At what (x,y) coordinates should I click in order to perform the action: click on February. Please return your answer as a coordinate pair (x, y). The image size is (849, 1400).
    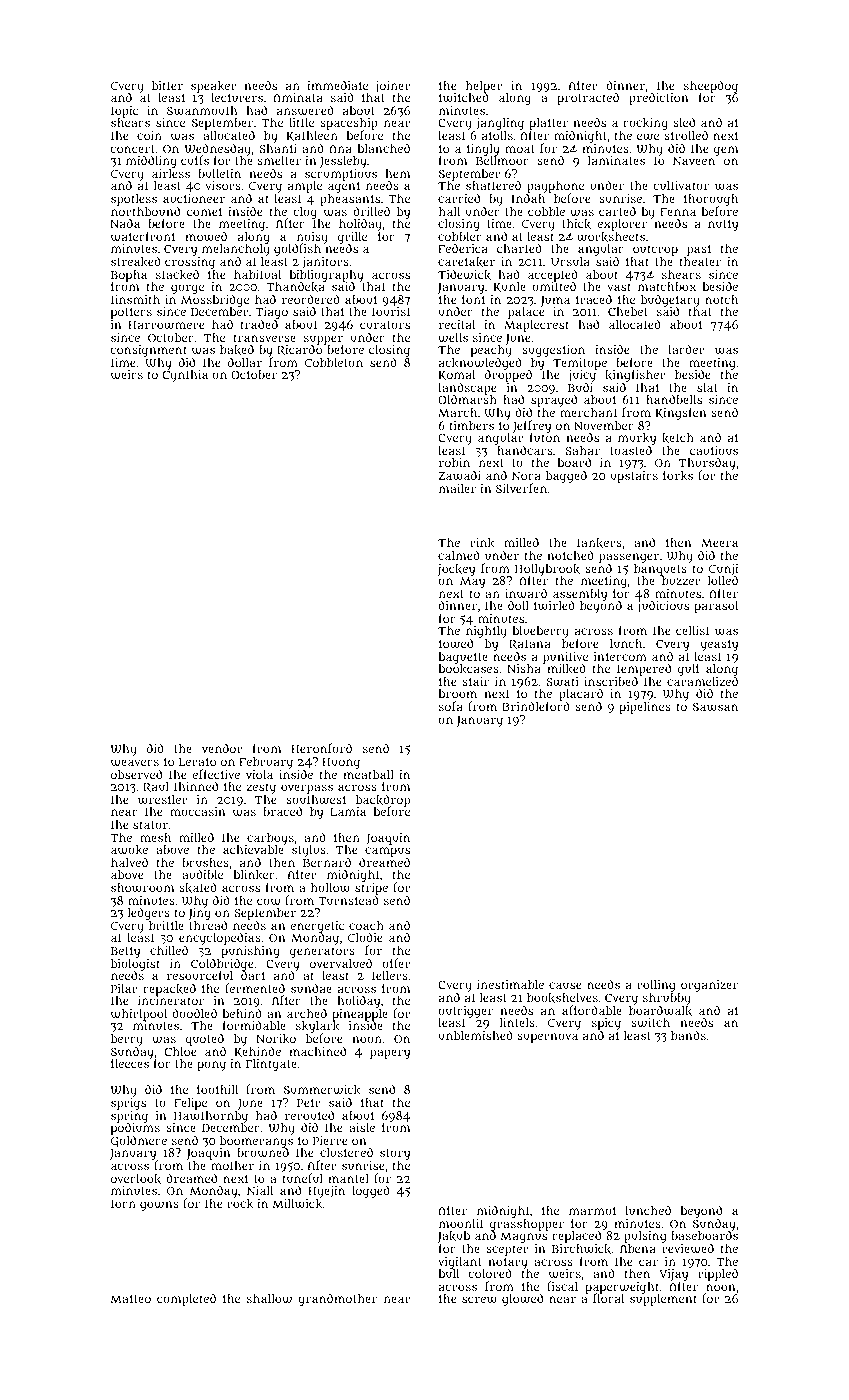
    Looking at the image, I should click on (266, 763).
